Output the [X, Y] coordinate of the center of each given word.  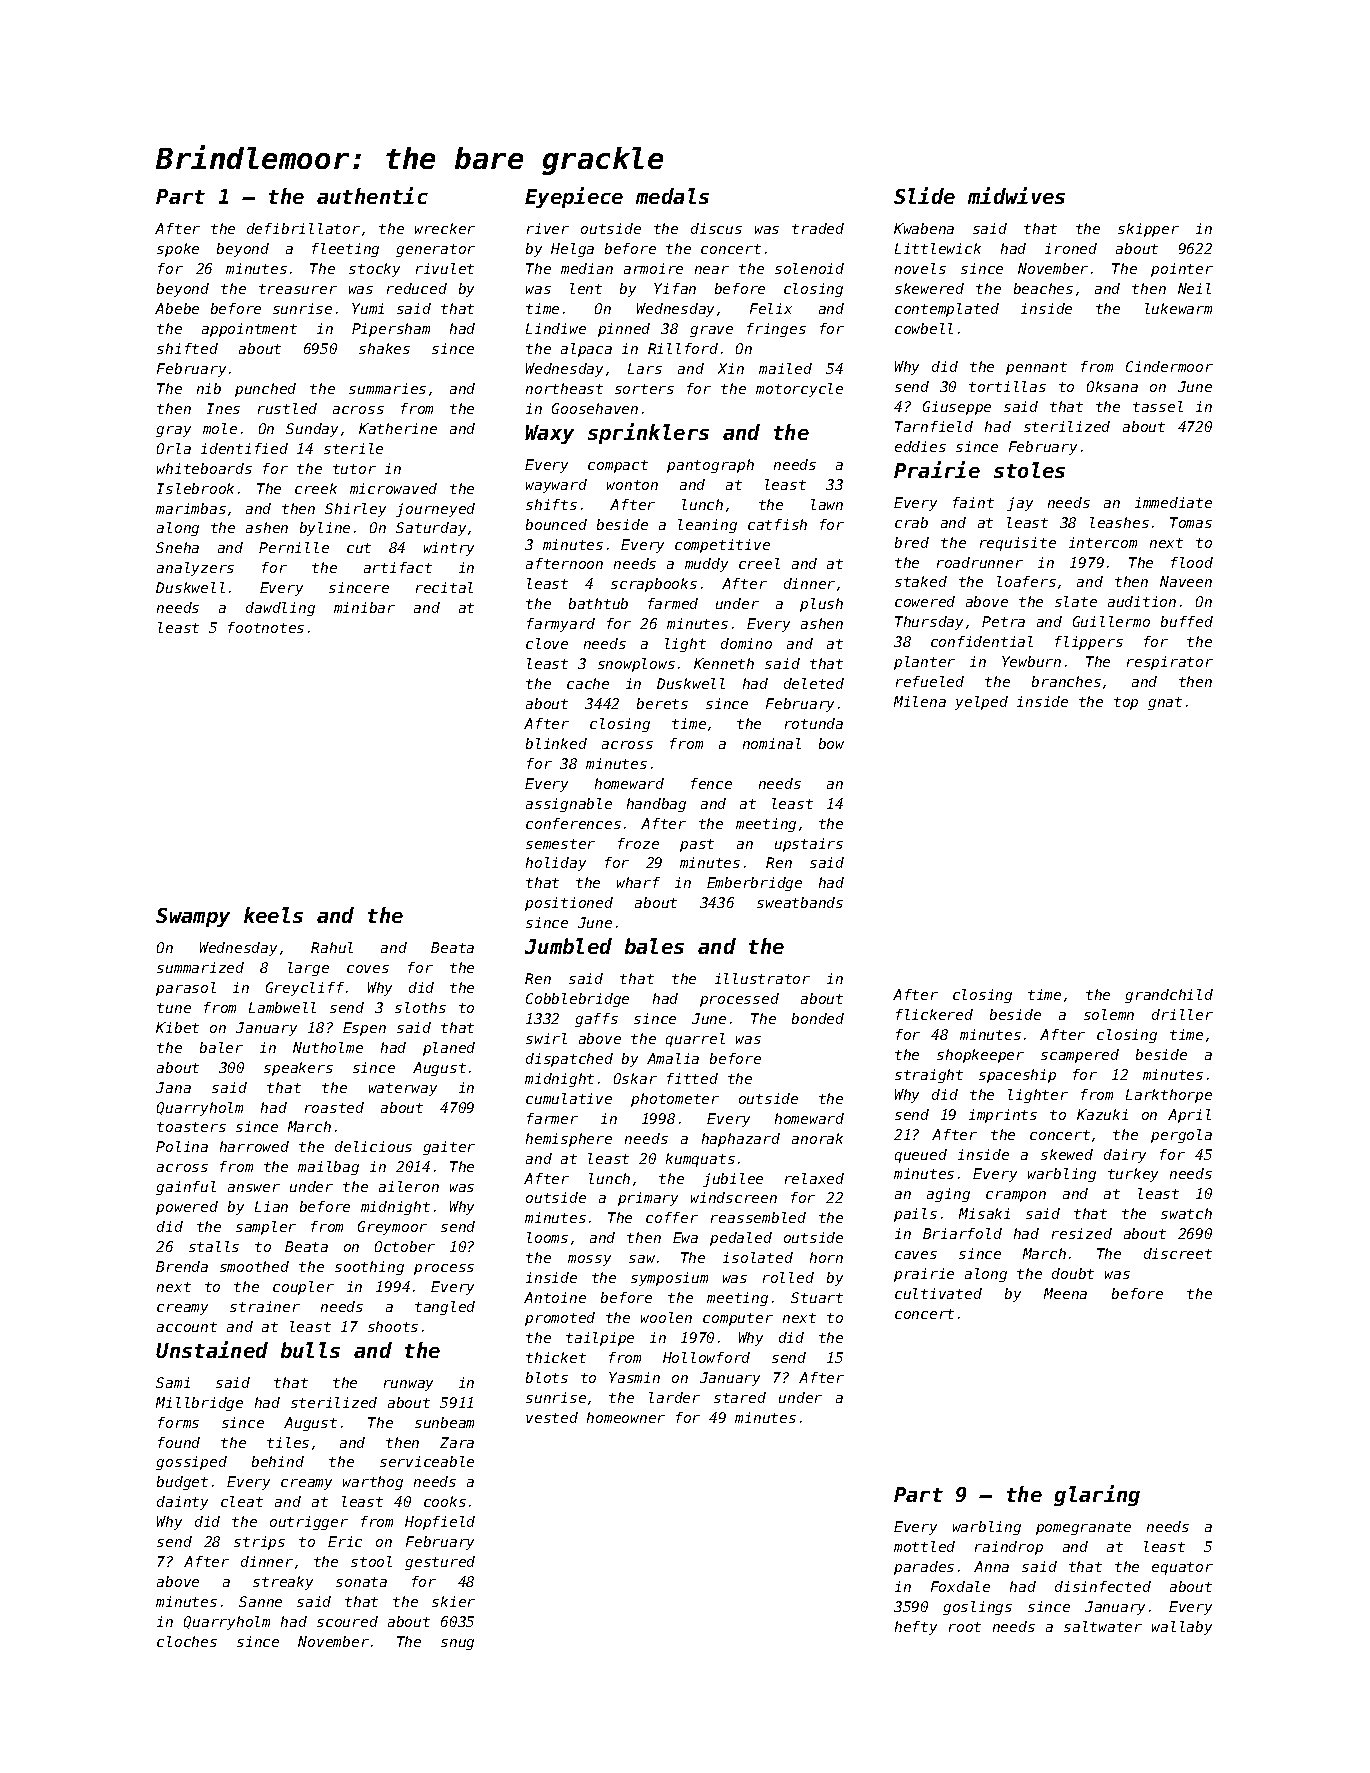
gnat [1165, 703]
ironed [1071, 248]
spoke [178, 250]
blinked [556, 743]
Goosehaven [595, 408]
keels [273, 915]
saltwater [1103, 1626]
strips [259, 1543]
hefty [916, 1628]
